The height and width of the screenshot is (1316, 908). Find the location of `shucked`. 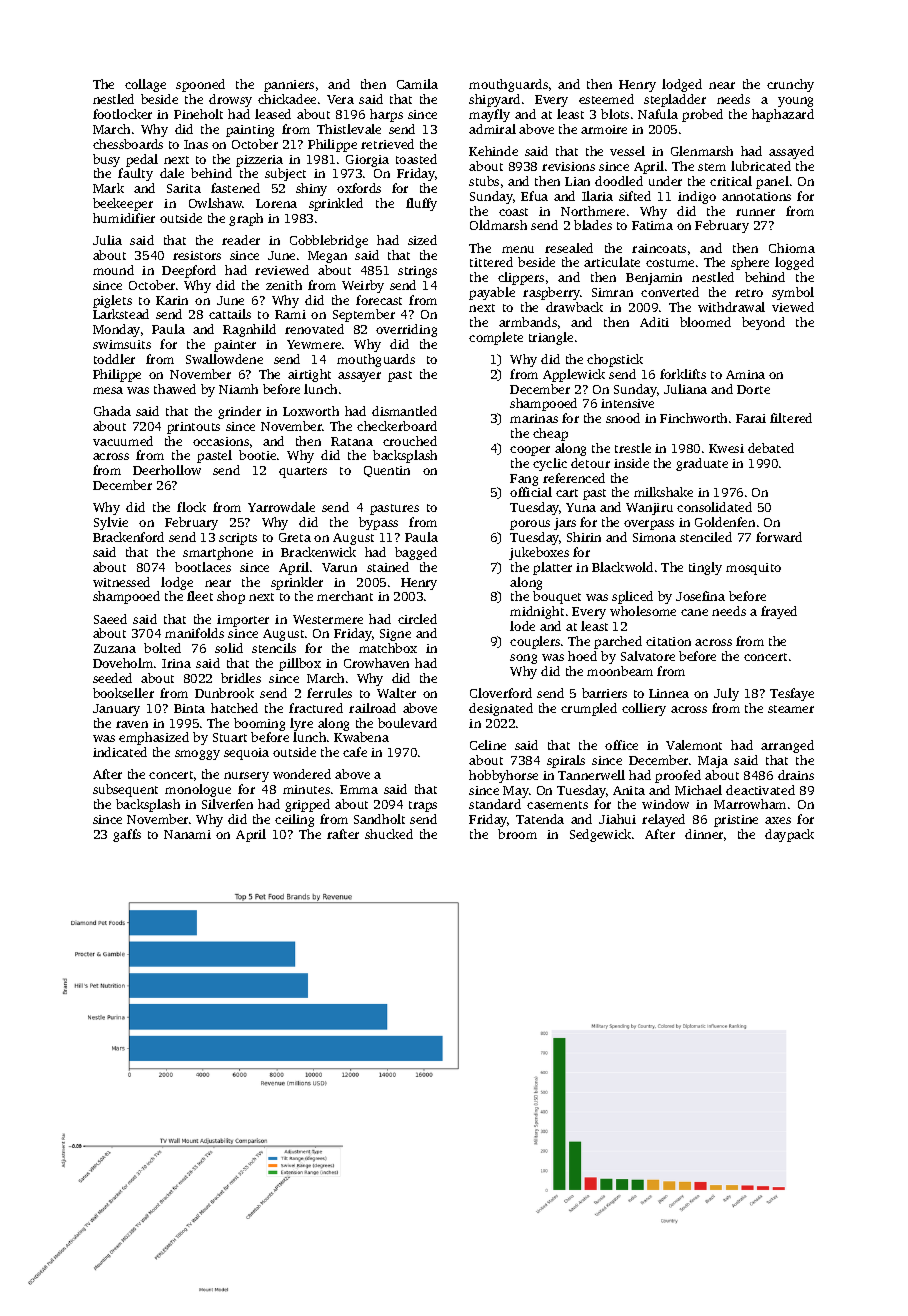

shucked is located at coordinates (389, 834).
